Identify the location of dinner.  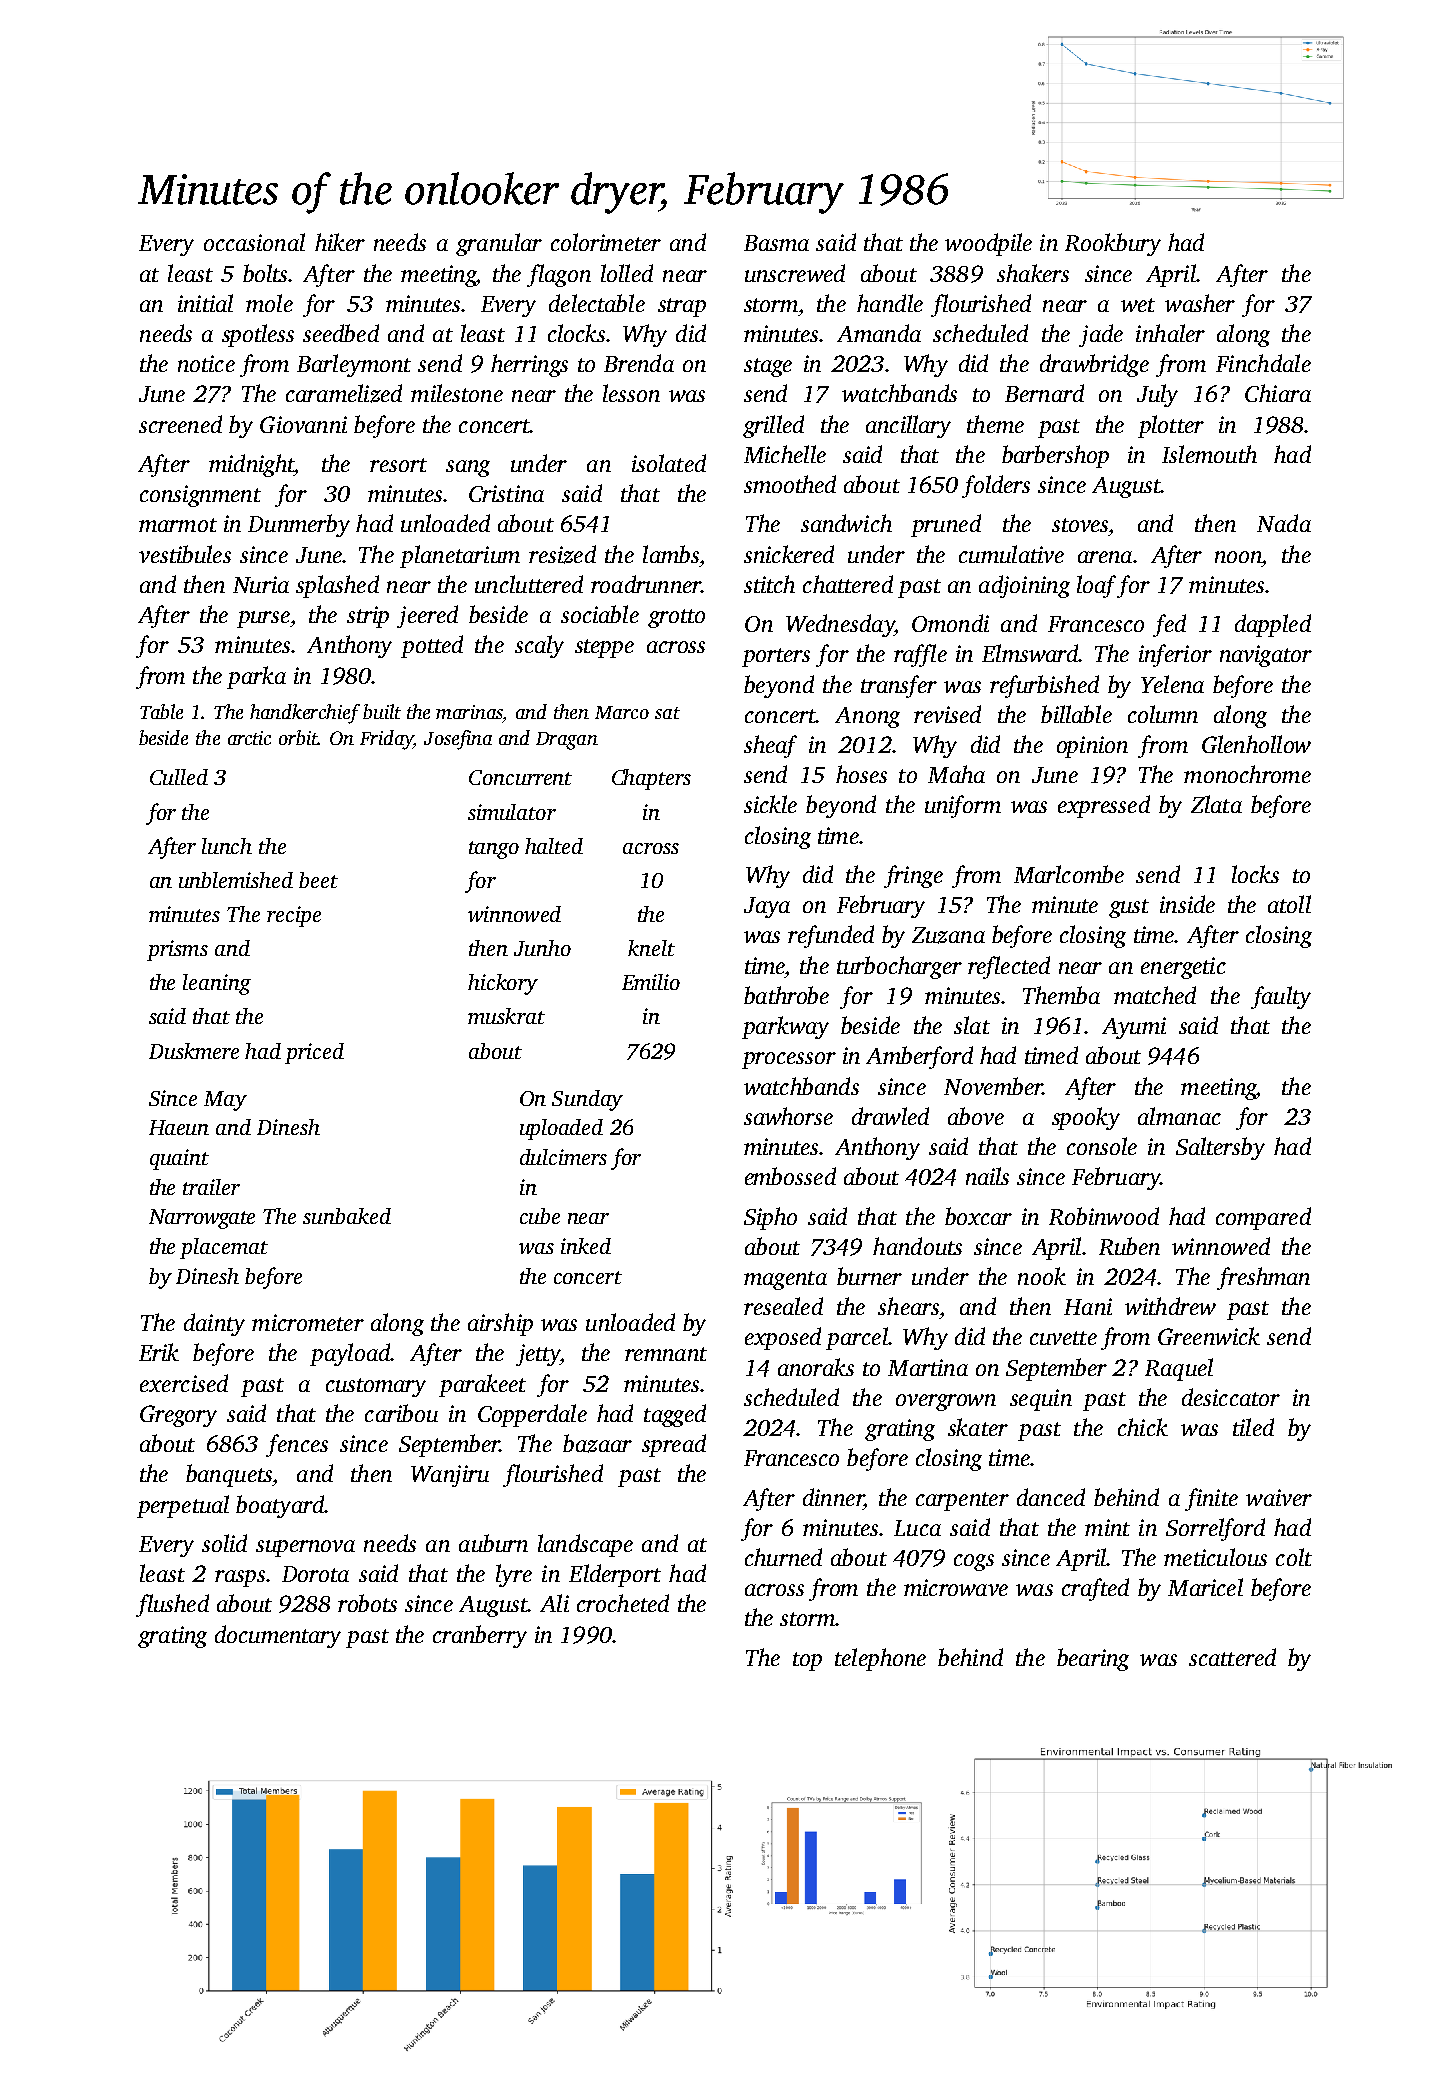
(833, 1497).
